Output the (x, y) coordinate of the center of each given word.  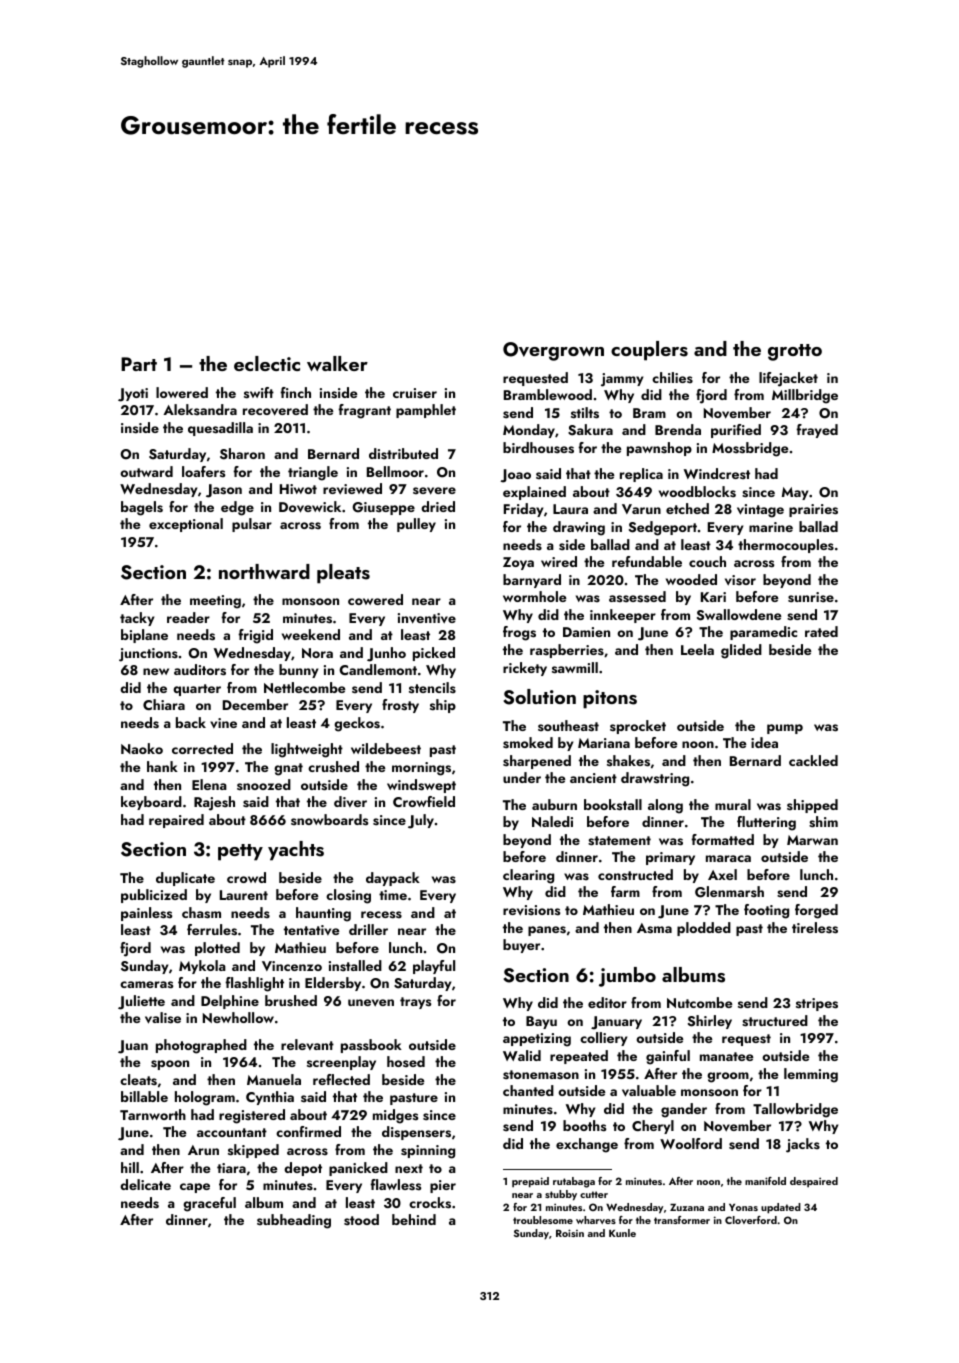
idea (764, 742)
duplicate (185, 879)
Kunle (622, 1233)
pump (785, 729)
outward (146, 471)
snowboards (329, 819)
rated (821, 631)
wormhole (535, 596)
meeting (215, 602)
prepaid (530, 1182)
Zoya (518, 563)
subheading (294, 1221)
